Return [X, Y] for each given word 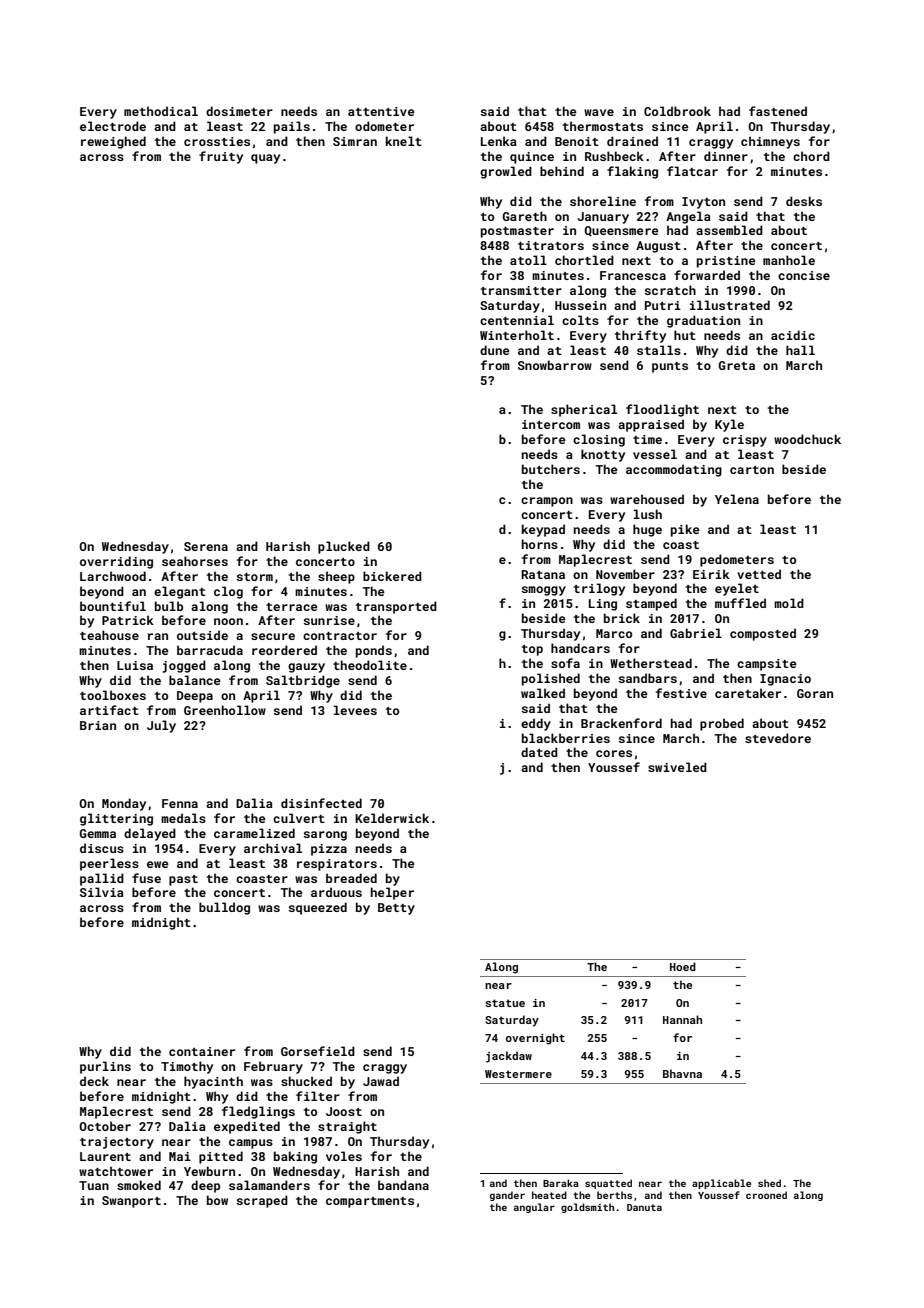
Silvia [102, 892]
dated [539, 752]
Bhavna [682, 1073]
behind [562, 171]
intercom [551, 424]
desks [804, 201]
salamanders [269, 1185]
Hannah [682, 1019]
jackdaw [509, 1057]
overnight [535, 1039]
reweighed [113, 142]
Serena [206, 546]
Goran [815, 693]
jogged [184, 666]
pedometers [737, 560]
